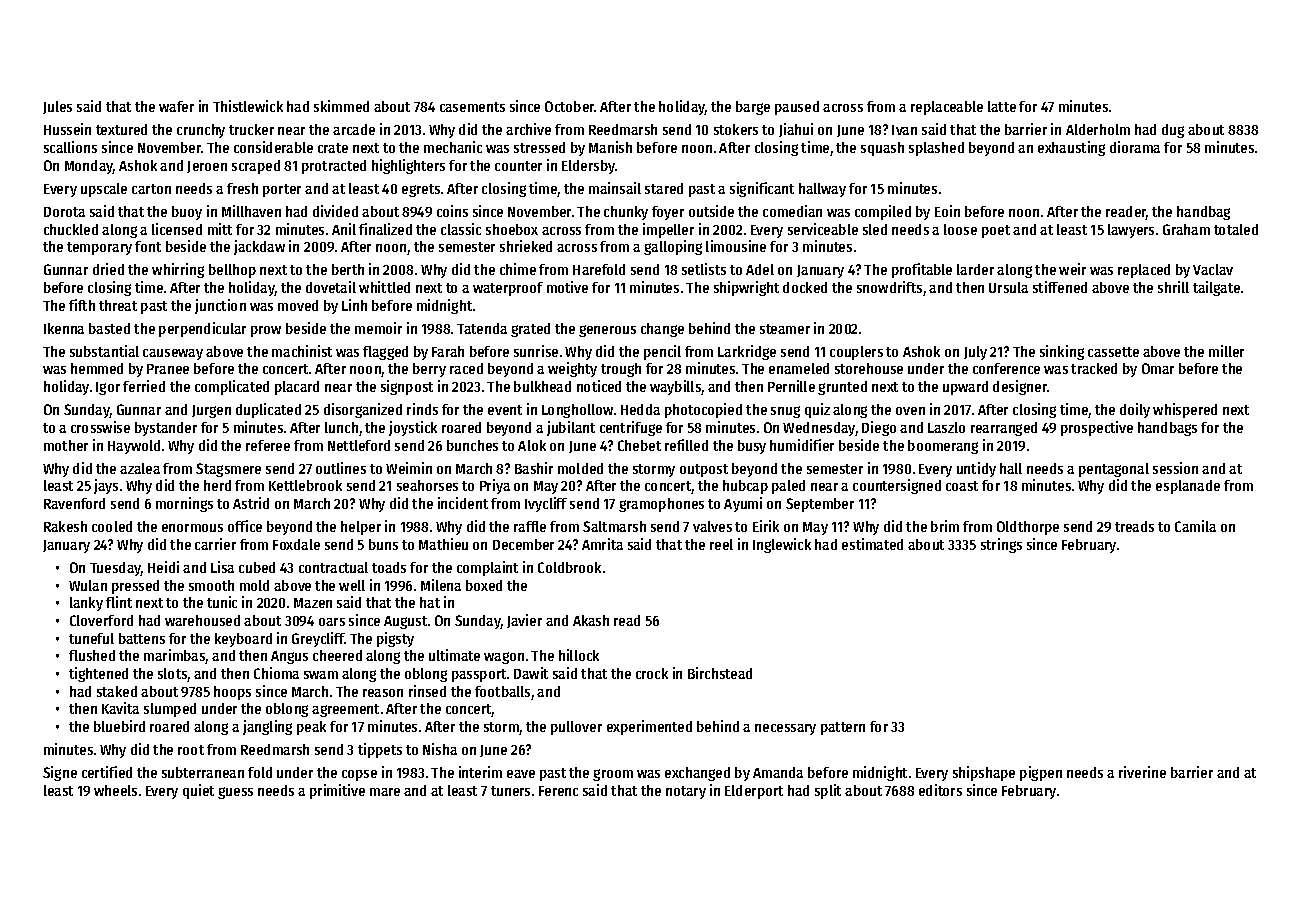  What do you see at coordinates (947, 108) in the screenshot?
I see `replaceable` at bounding box center [947, 108].
